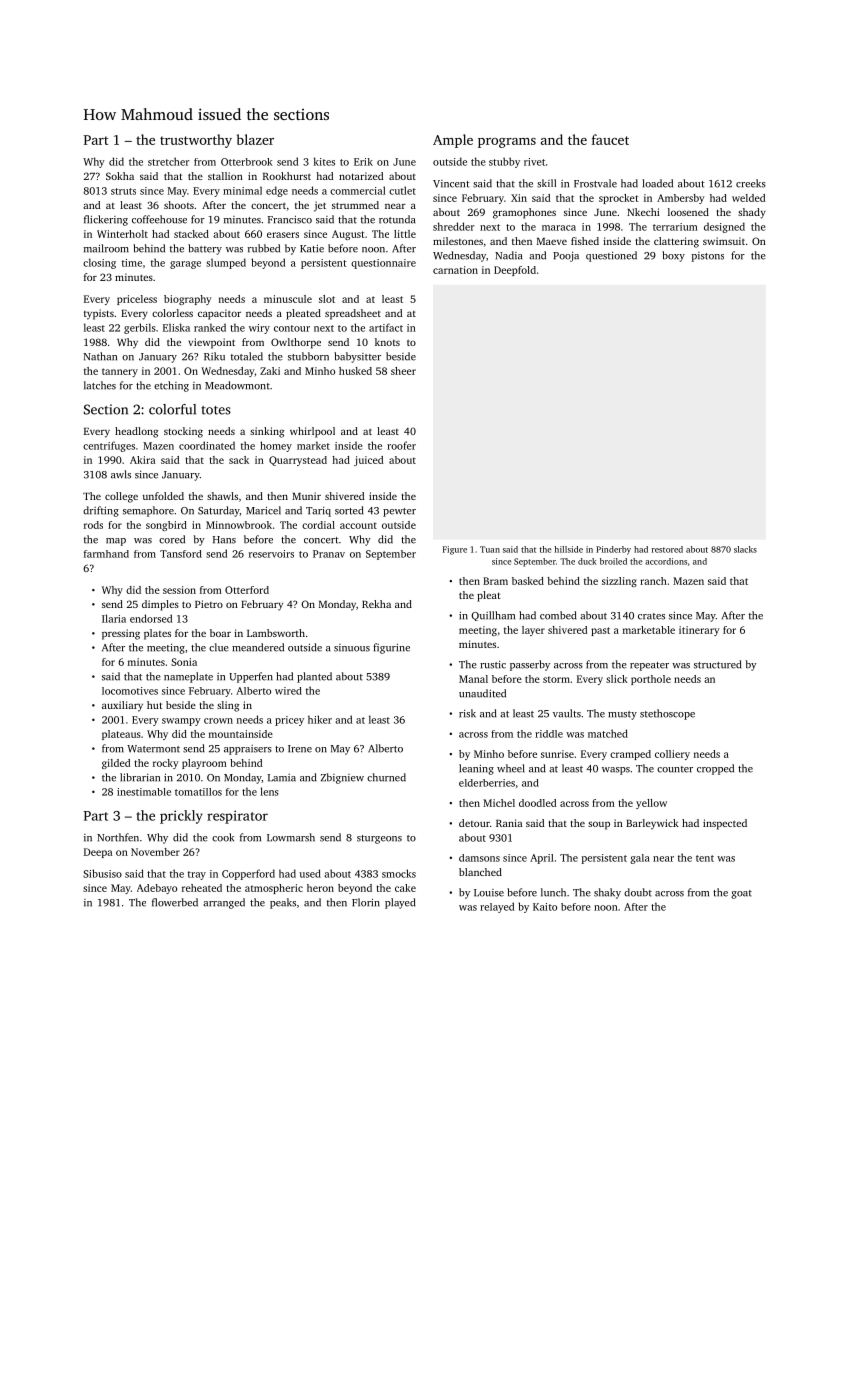  Describe the element at coordinates (400, 903) in the screenshot. I see `played` at that location.
